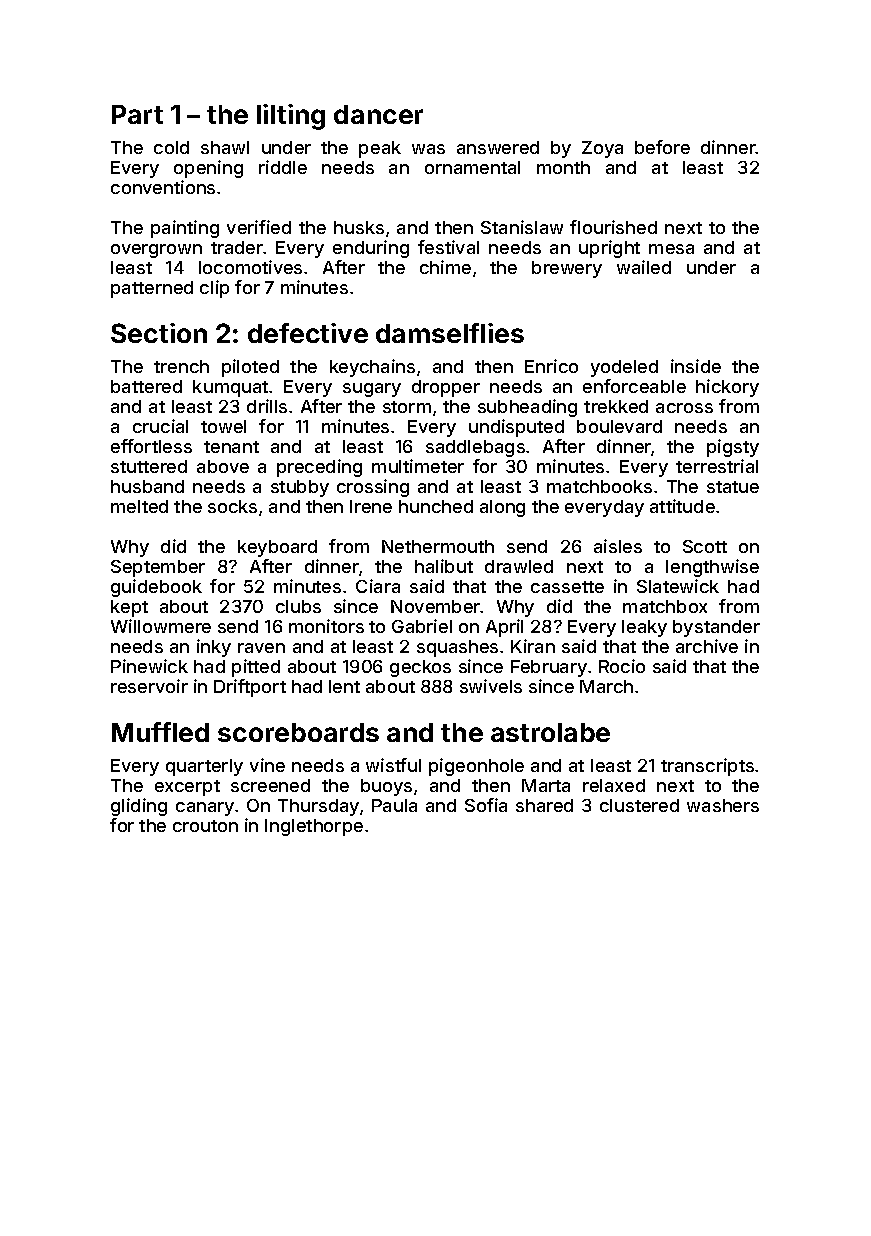  I want to click on Zoya, so click(602, 149).
